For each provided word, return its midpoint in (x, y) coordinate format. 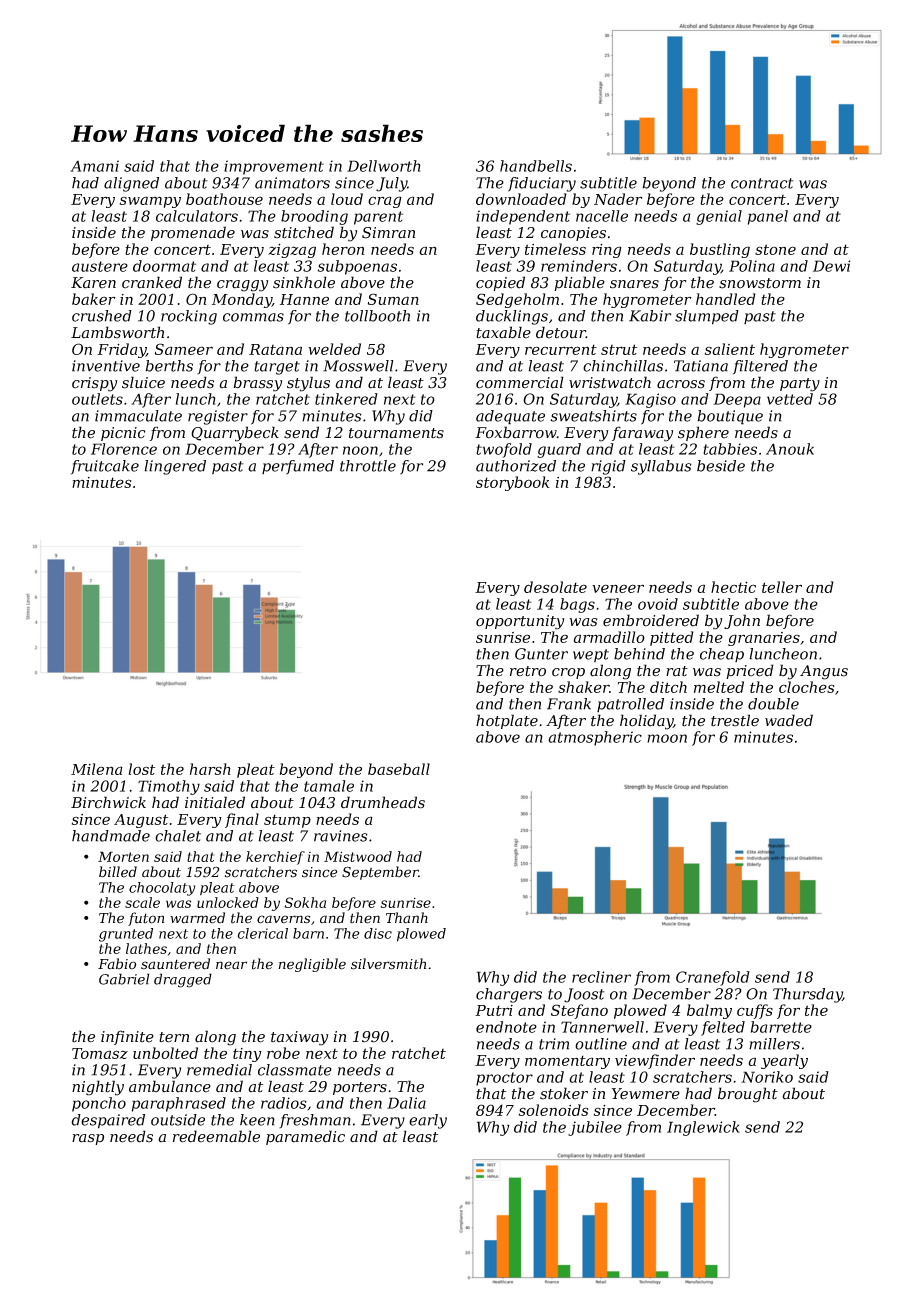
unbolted (165, 1053)
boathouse (224, 199)
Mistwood (358, 856)
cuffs (755, 1011)
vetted (790, 399)
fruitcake (105, 467)
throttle (368, 466)
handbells (536, 166)
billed (118, 872)
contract (762, 183)
